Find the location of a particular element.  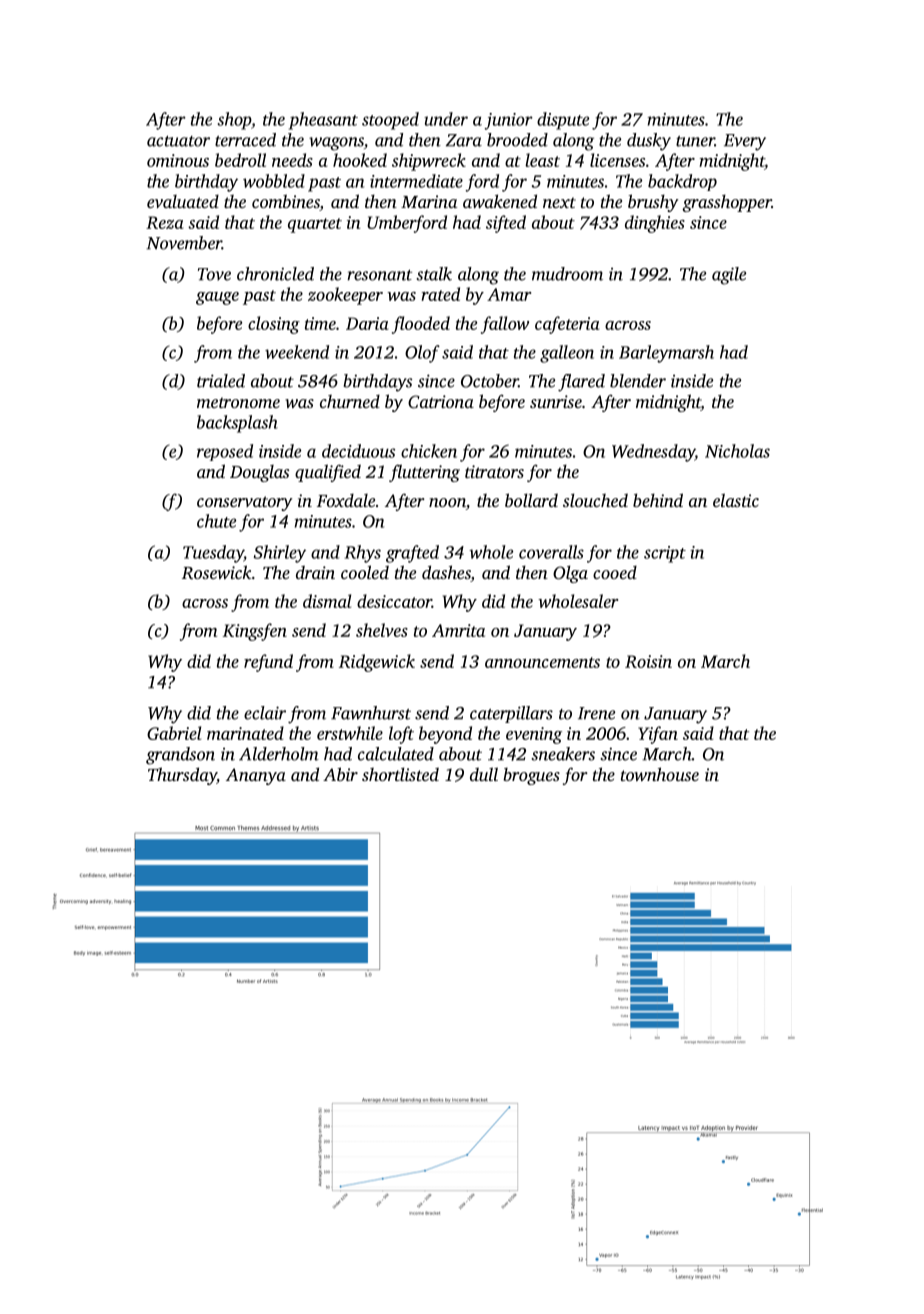

Olof is located at coordinates (422, 354).
